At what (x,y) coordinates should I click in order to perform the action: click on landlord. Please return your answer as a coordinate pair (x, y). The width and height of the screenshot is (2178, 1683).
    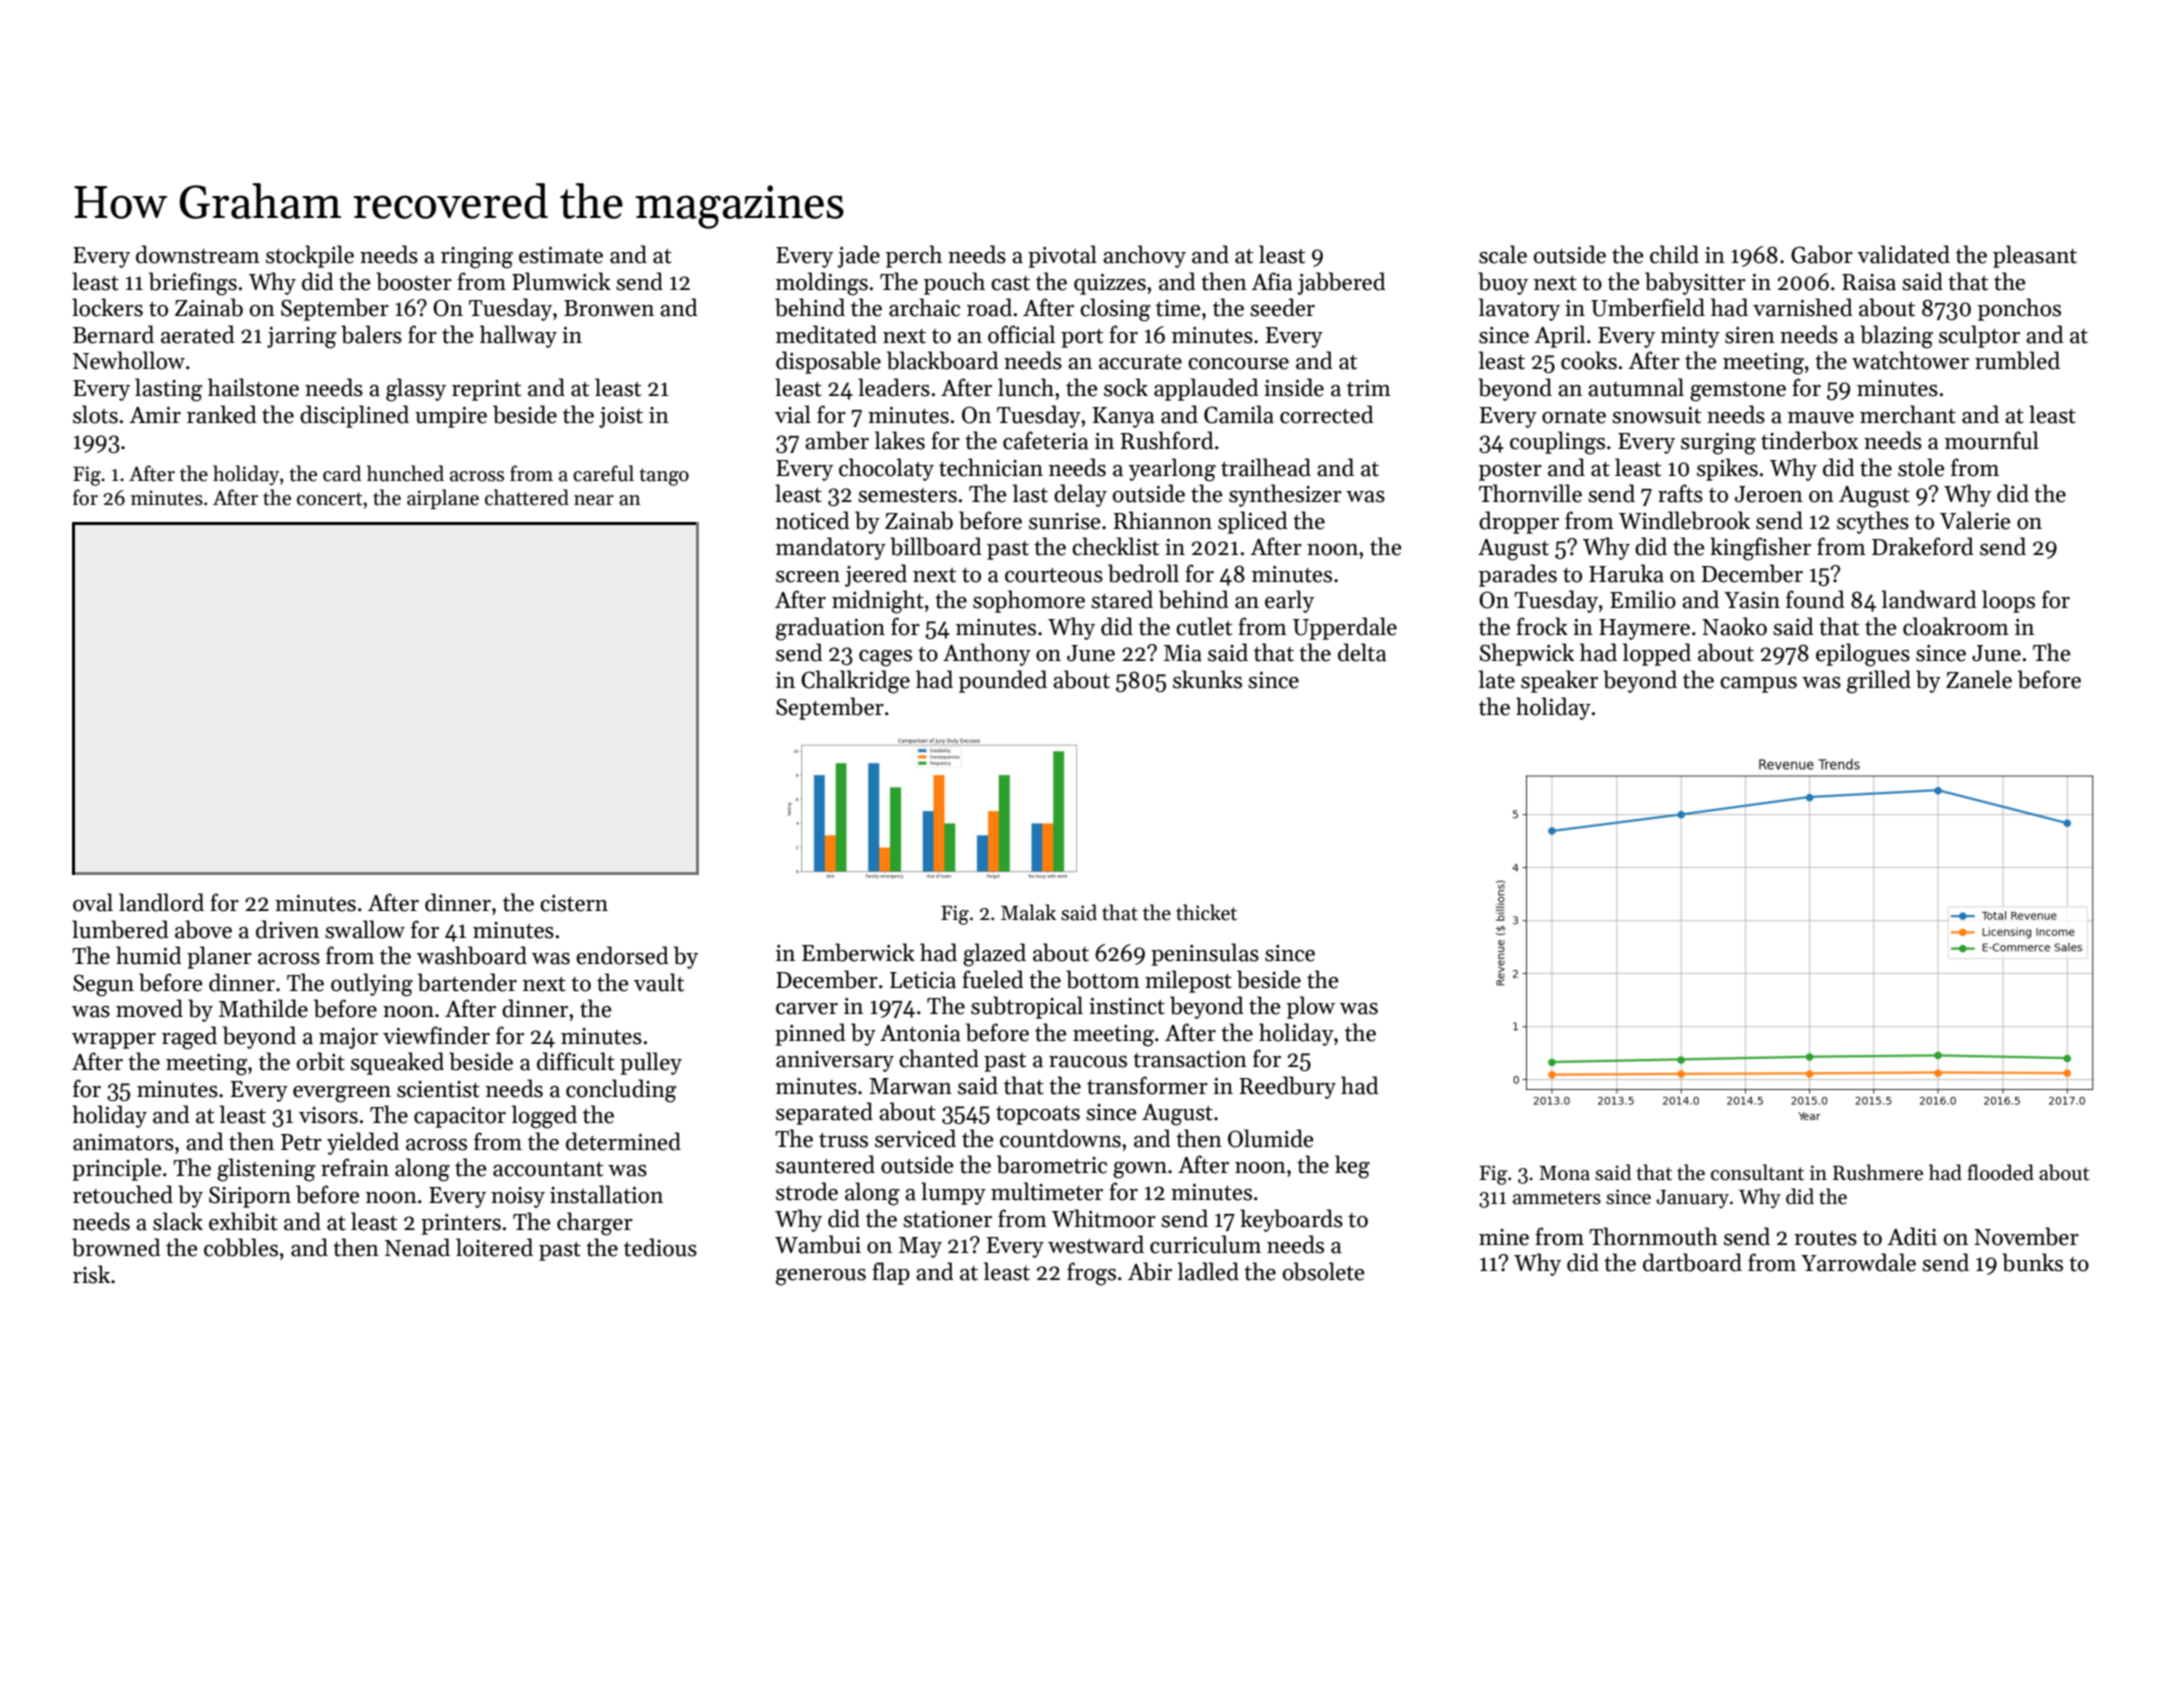
    Looking at the image, I should click on (161, 902).
